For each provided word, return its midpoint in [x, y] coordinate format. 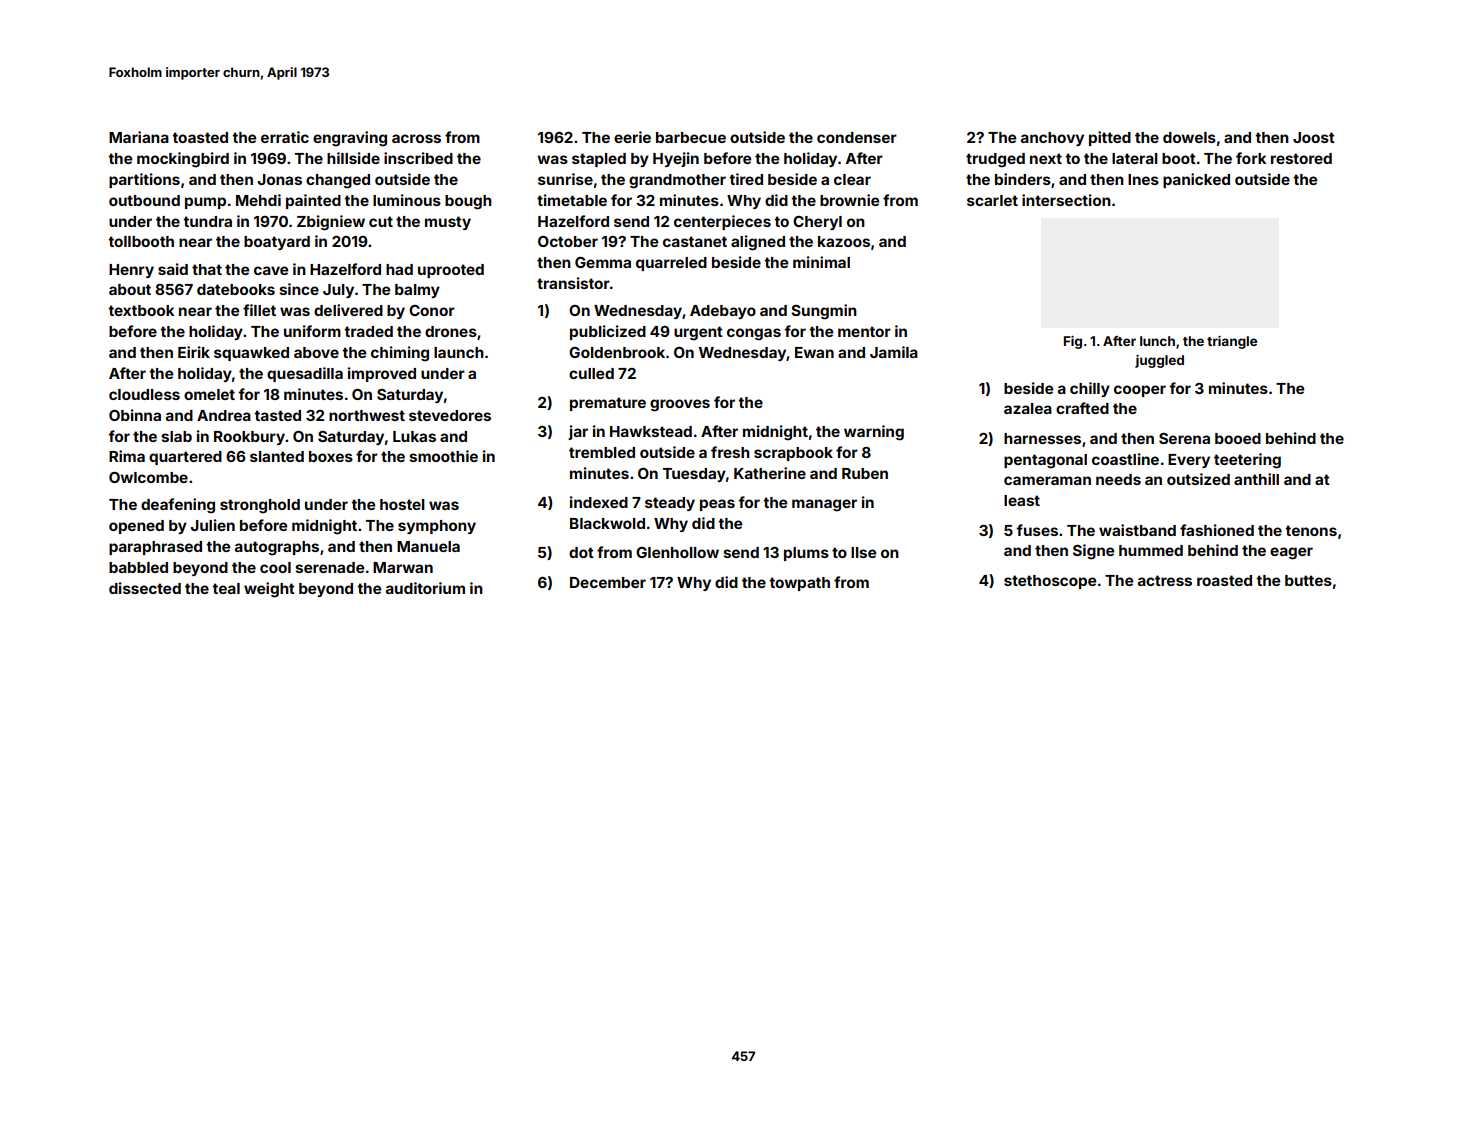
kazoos [844, 241]
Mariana [139, 137]
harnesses [1042, 438]
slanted [277, 456]
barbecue [691, 137]
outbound [144, 200]
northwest [367, 415]
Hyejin [676, 159]
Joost [1314, 137]
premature [608, 404]
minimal [821, 262]
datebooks [236, 289]
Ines [1143, 179]
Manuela [428, 546]
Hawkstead [651, 431]
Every [1189, 461]
